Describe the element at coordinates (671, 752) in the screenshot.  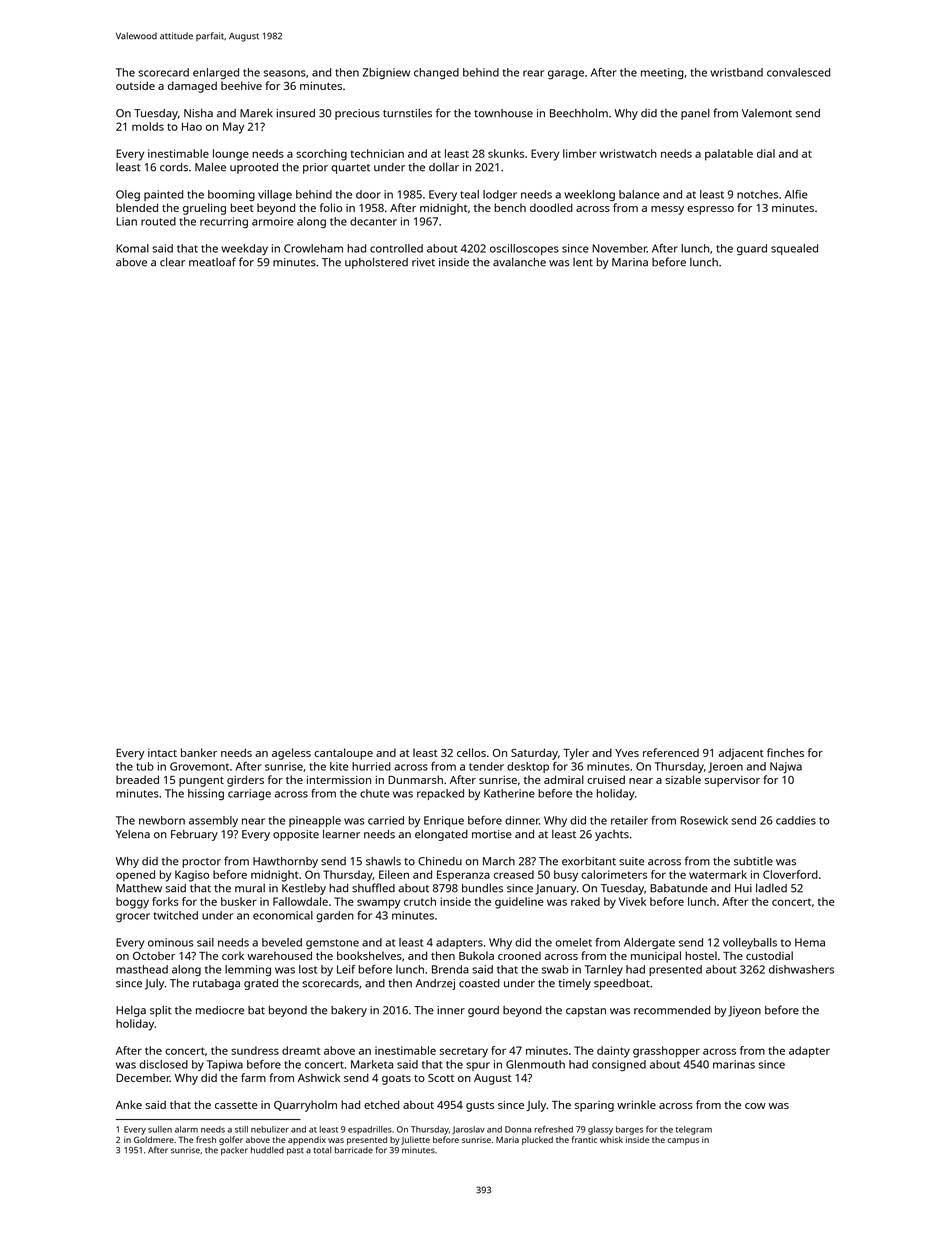
I see `referenced` at that location.
